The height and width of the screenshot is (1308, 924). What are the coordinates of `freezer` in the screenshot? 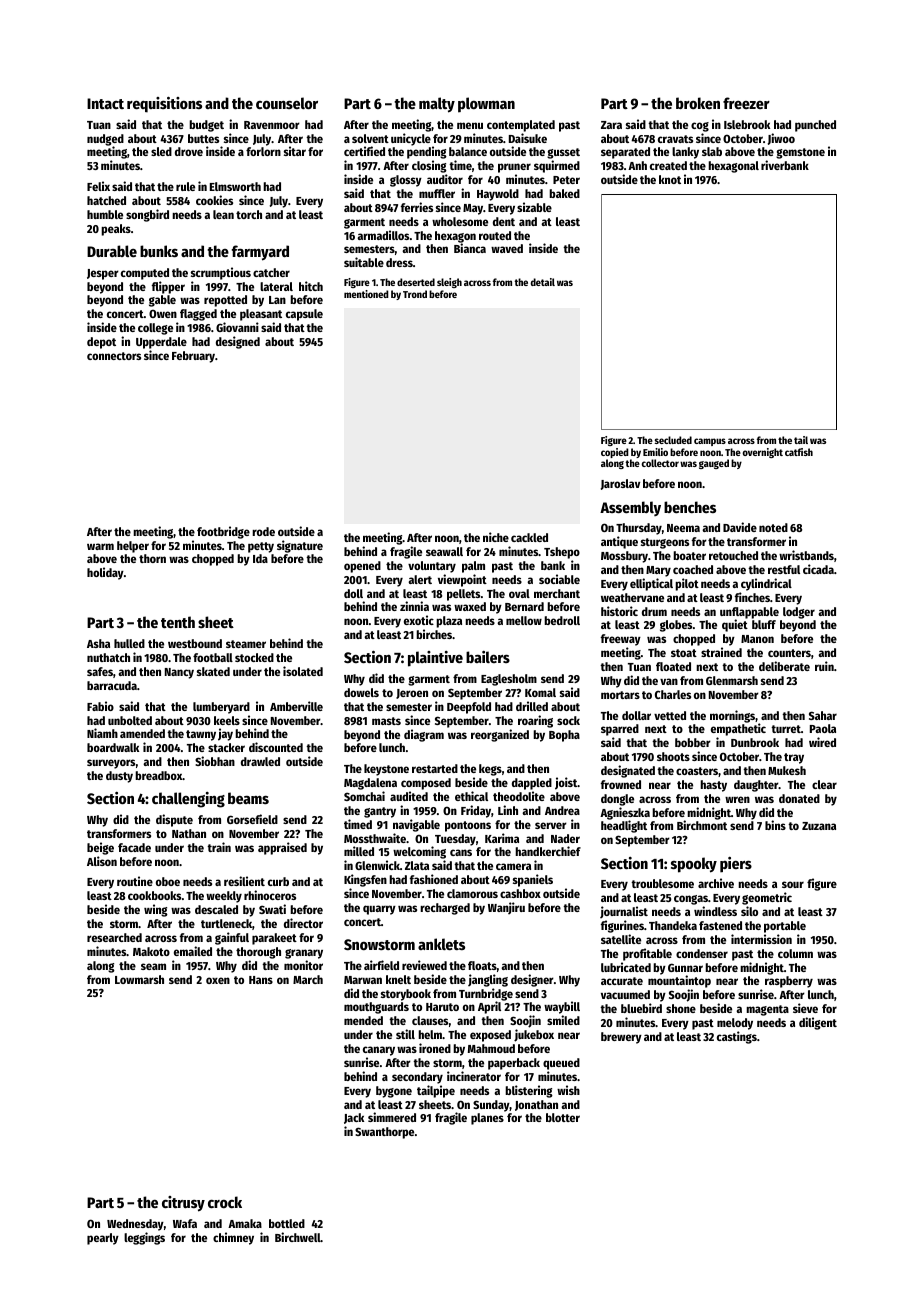 It's located at (746, 103).
